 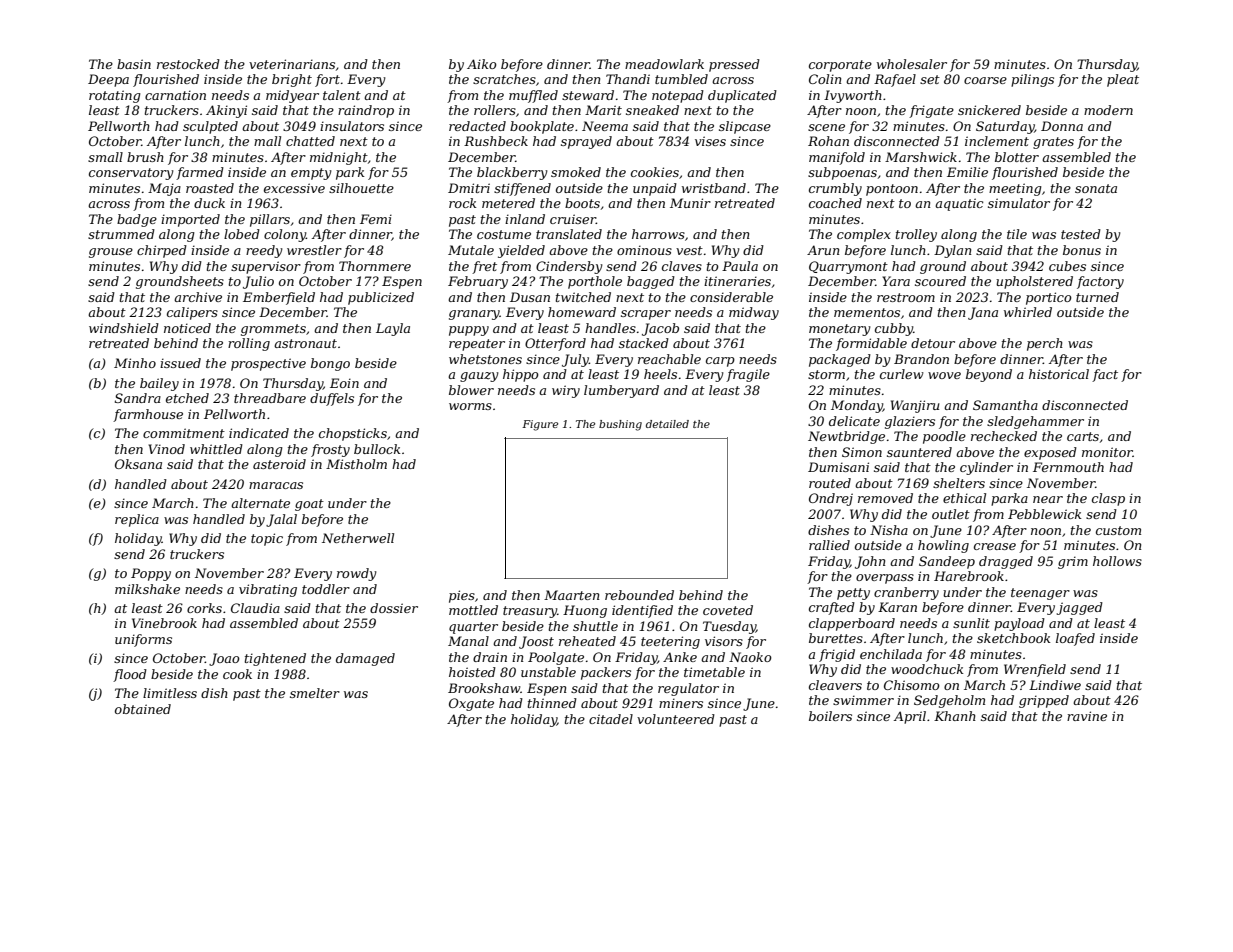 I want to click on restocked, so click(x=188, y=64).
